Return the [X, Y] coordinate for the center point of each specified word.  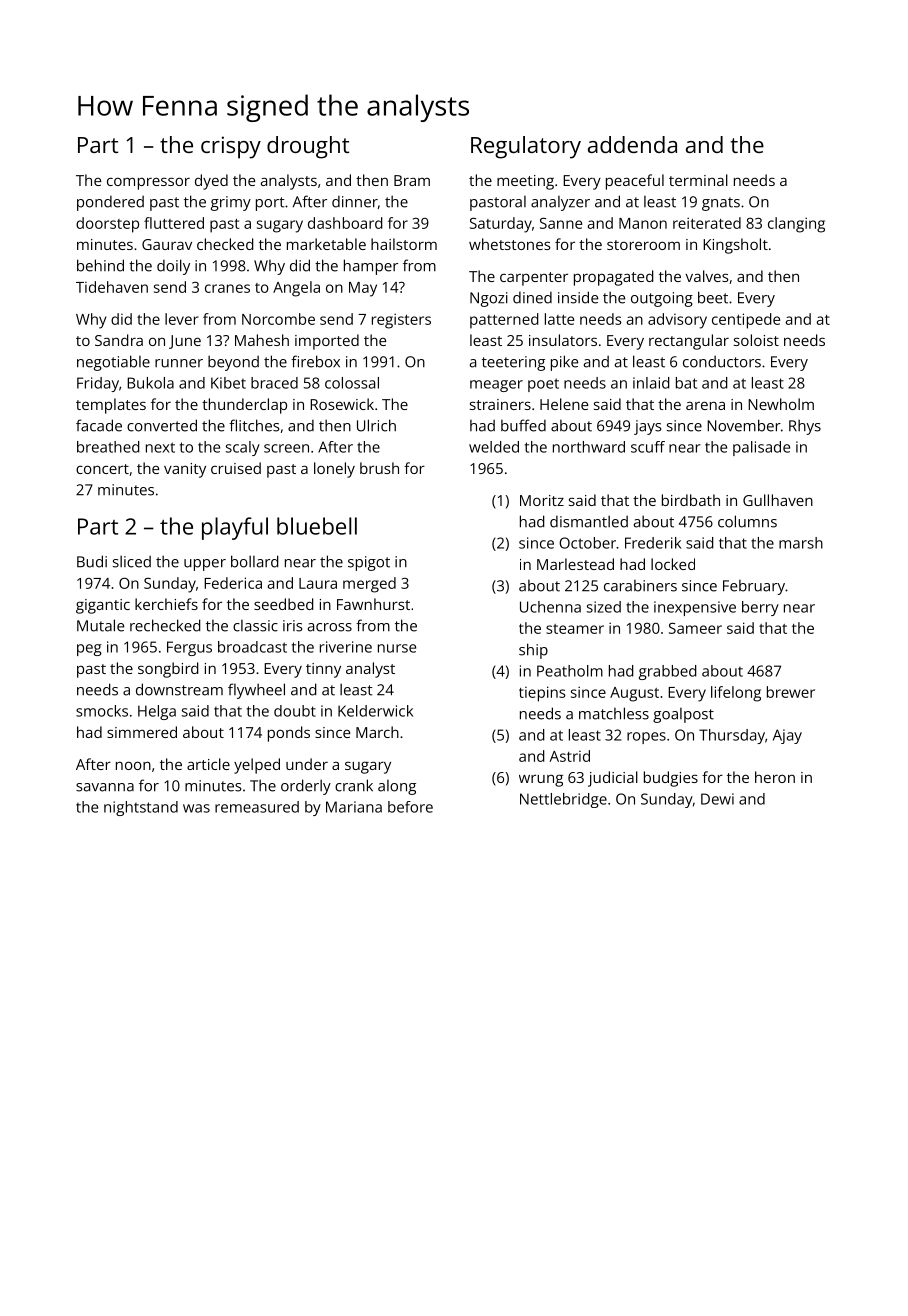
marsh [801, 543]
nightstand [141, 808]
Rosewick [342, 404]
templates [111, 406]
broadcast [252, 647]
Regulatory [526, 147]
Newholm [781, 404]
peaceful [635, 182]
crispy [231, 147]
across [330, 627]
